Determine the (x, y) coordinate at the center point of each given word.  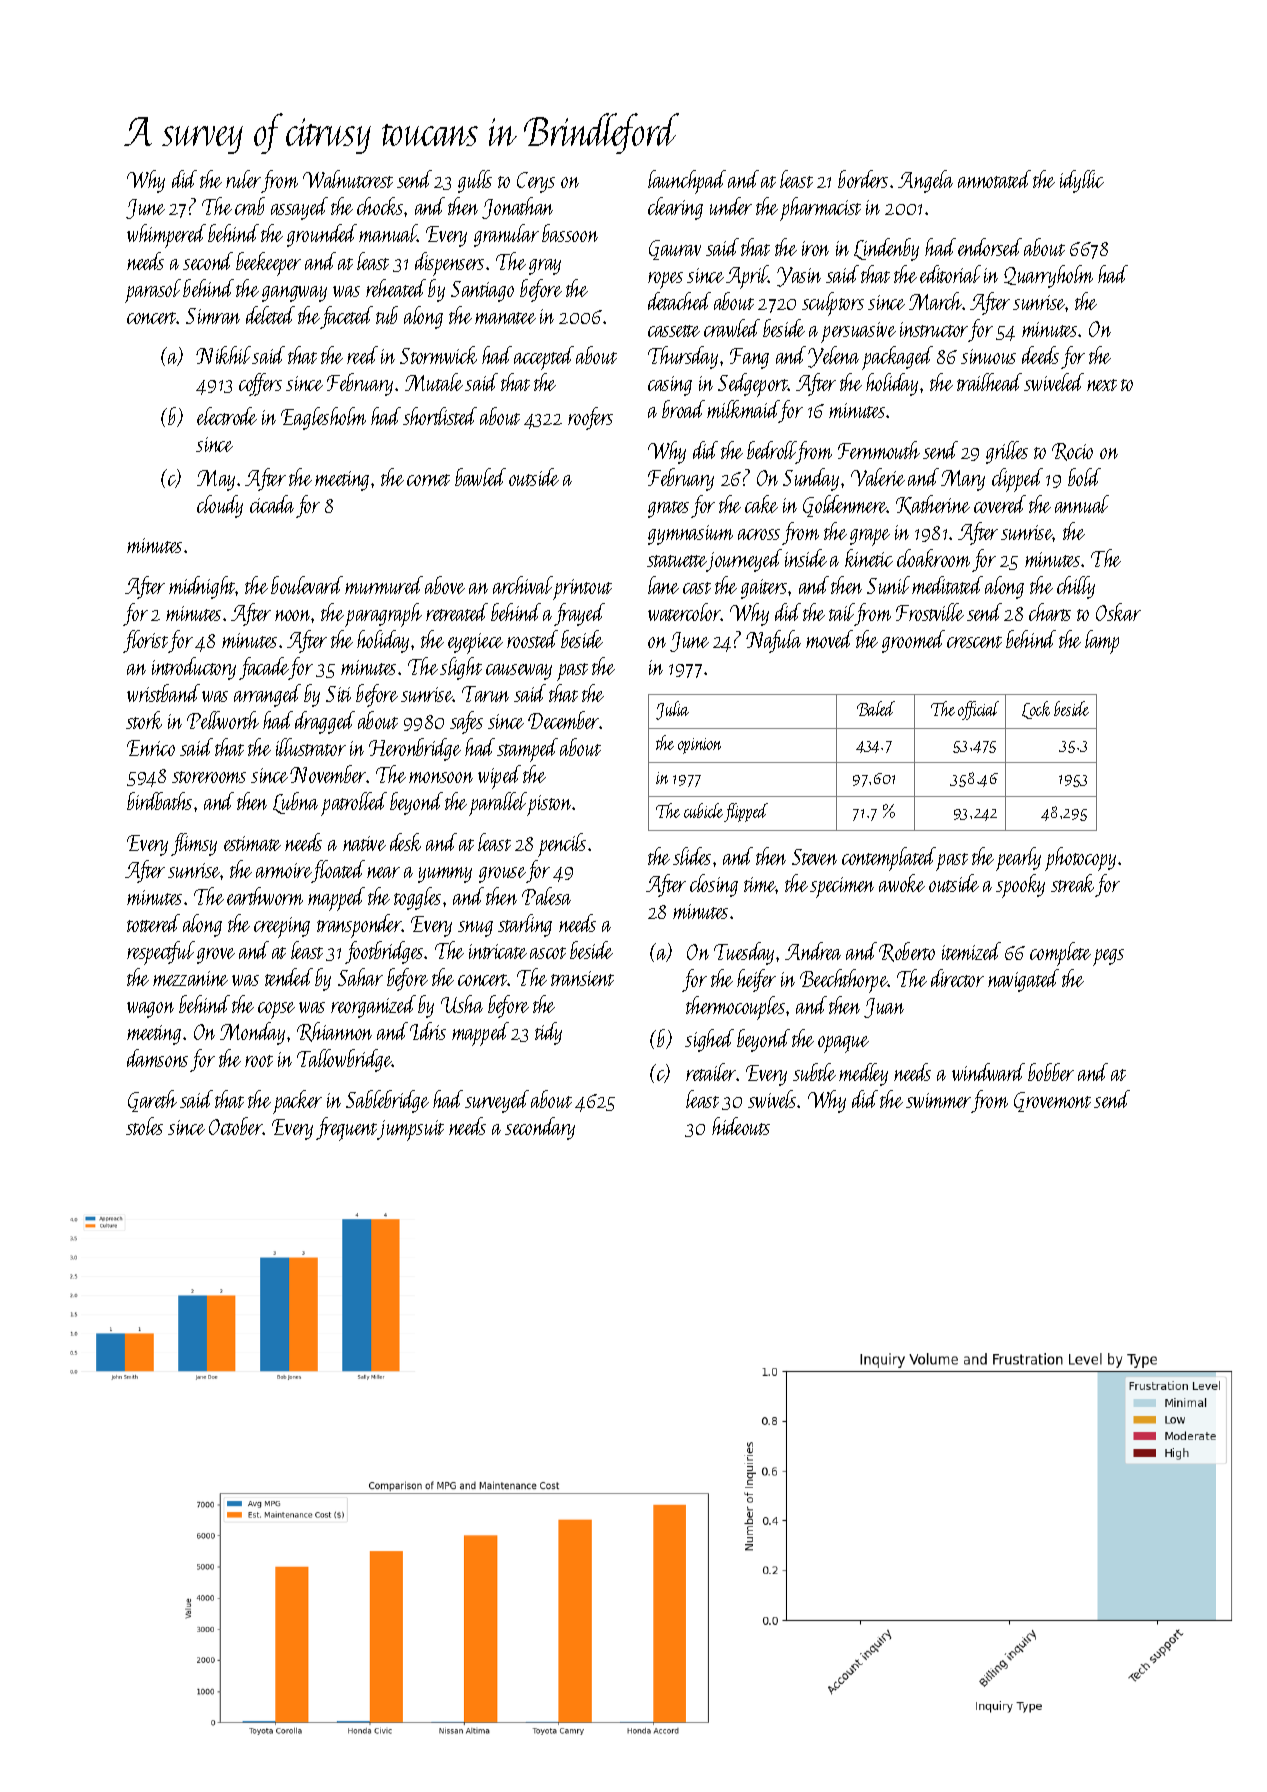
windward (988, 1072)
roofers (590, 418)
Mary (963, 480)
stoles (144, 1126)
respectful (161, 953)
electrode (227, 416)
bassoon (570, 233)
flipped (746, 812)
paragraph (383, 615)
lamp (1102, 642)
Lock (1036, 710)
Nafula (773, 641)
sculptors (833, 304)
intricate (498, 951)
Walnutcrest (348, 179)
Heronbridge (415, 749)
